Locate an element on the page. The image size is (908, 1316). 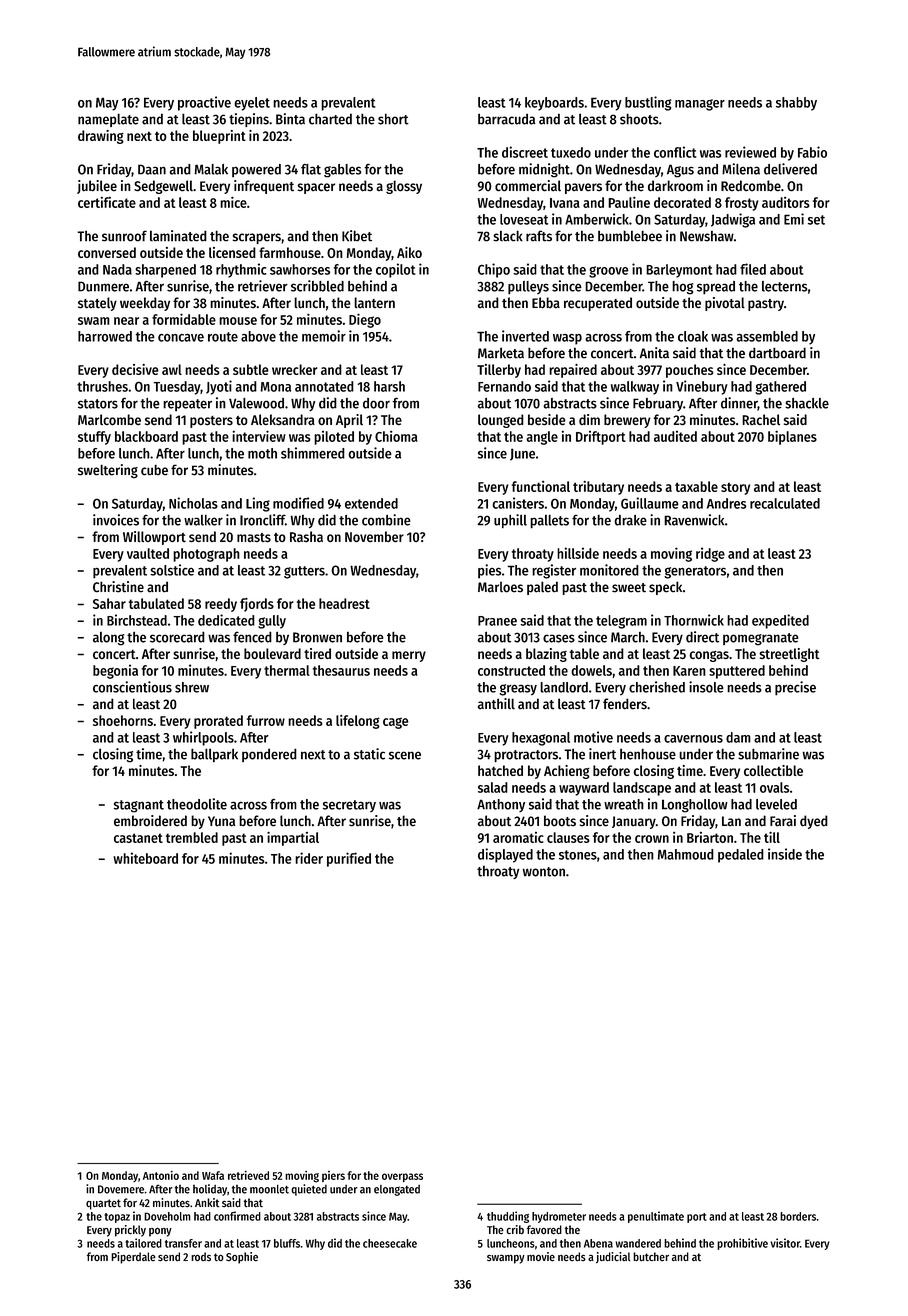
eyelet is located at coordinates (252, 104).
